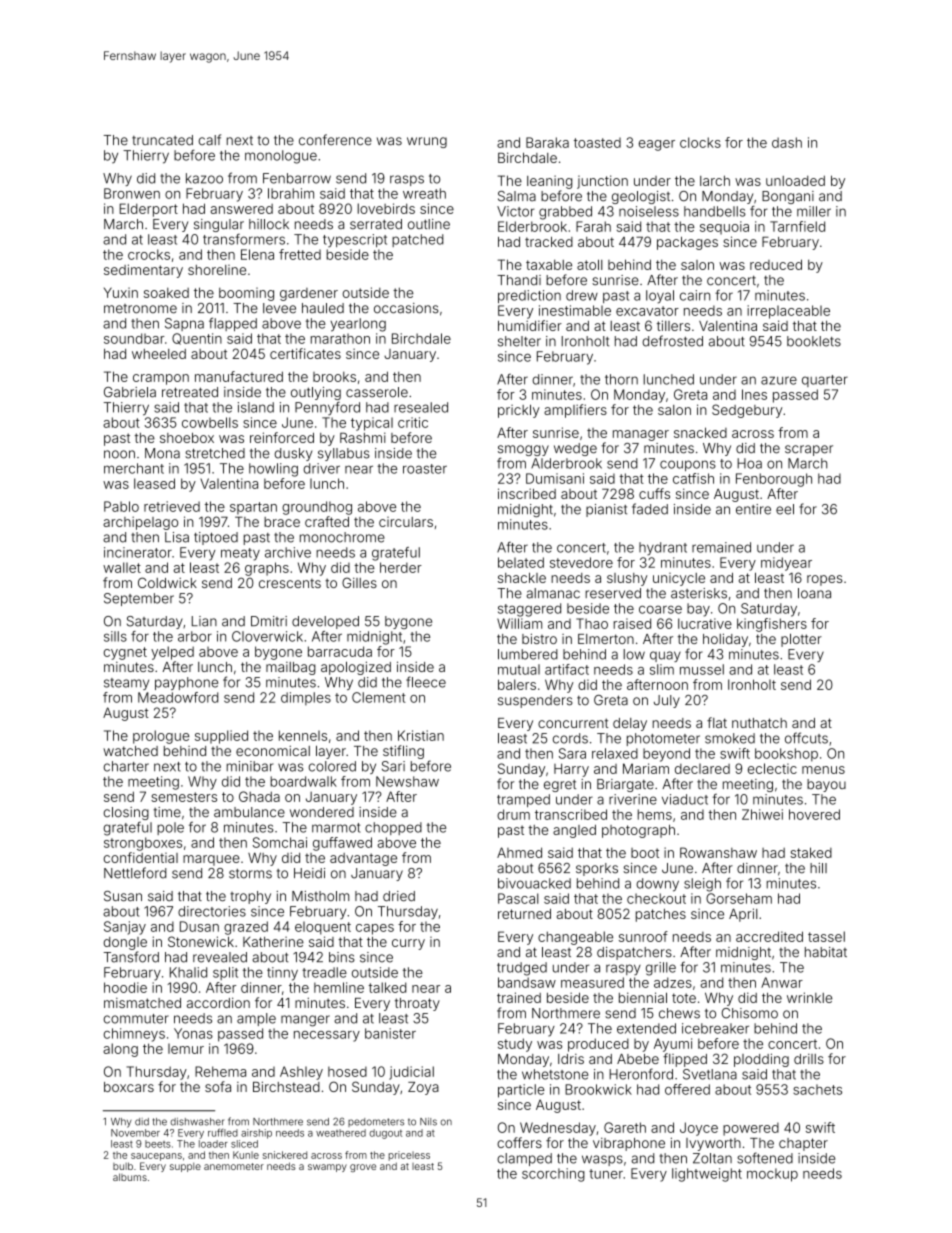  What do you see at coordinates (782, 982) in the page?
I see `Anwar` at bounding box center [782, 982].
